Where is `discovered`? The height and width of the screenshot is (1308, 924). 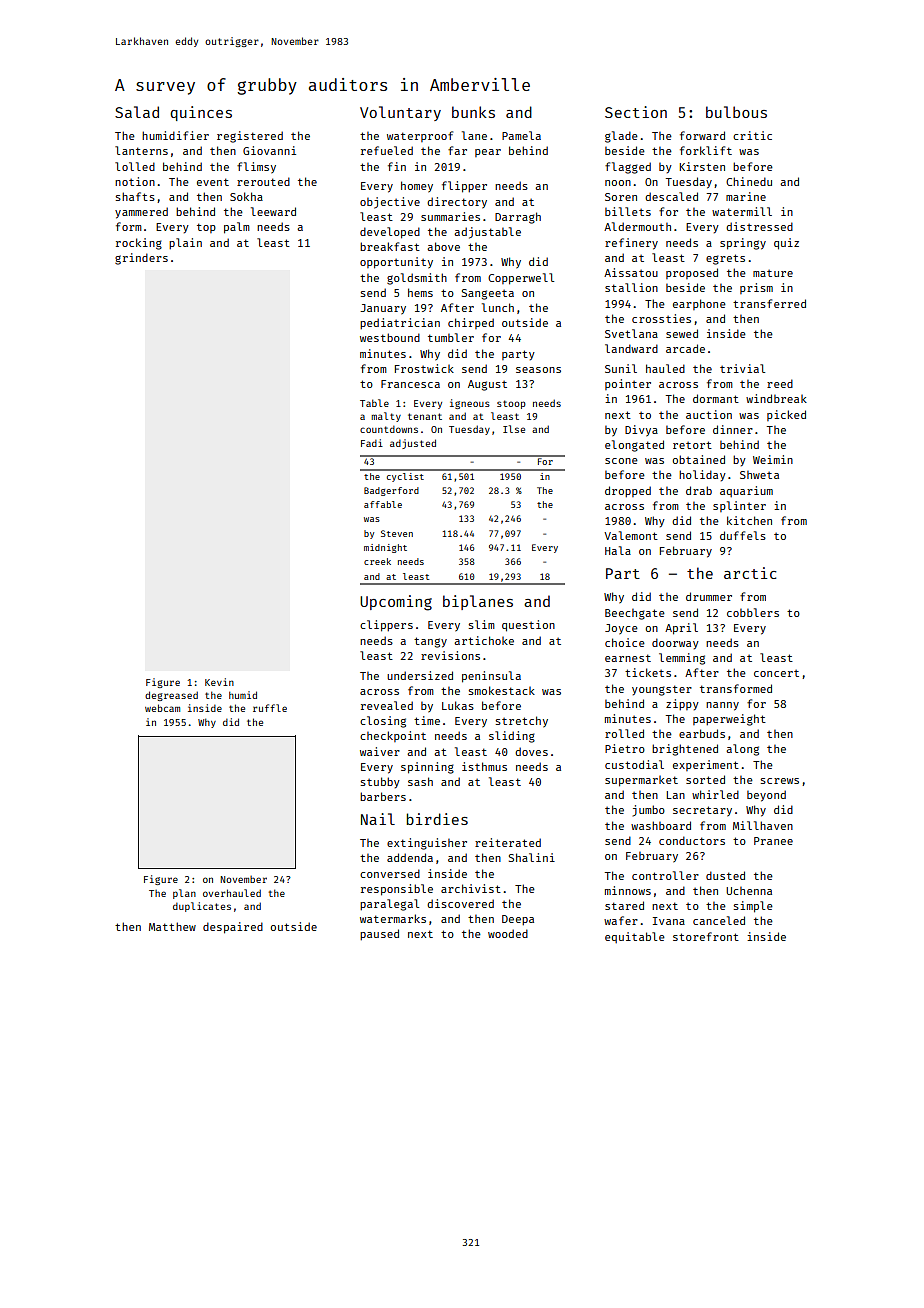
discovered is located at coordinates (460, 903).
